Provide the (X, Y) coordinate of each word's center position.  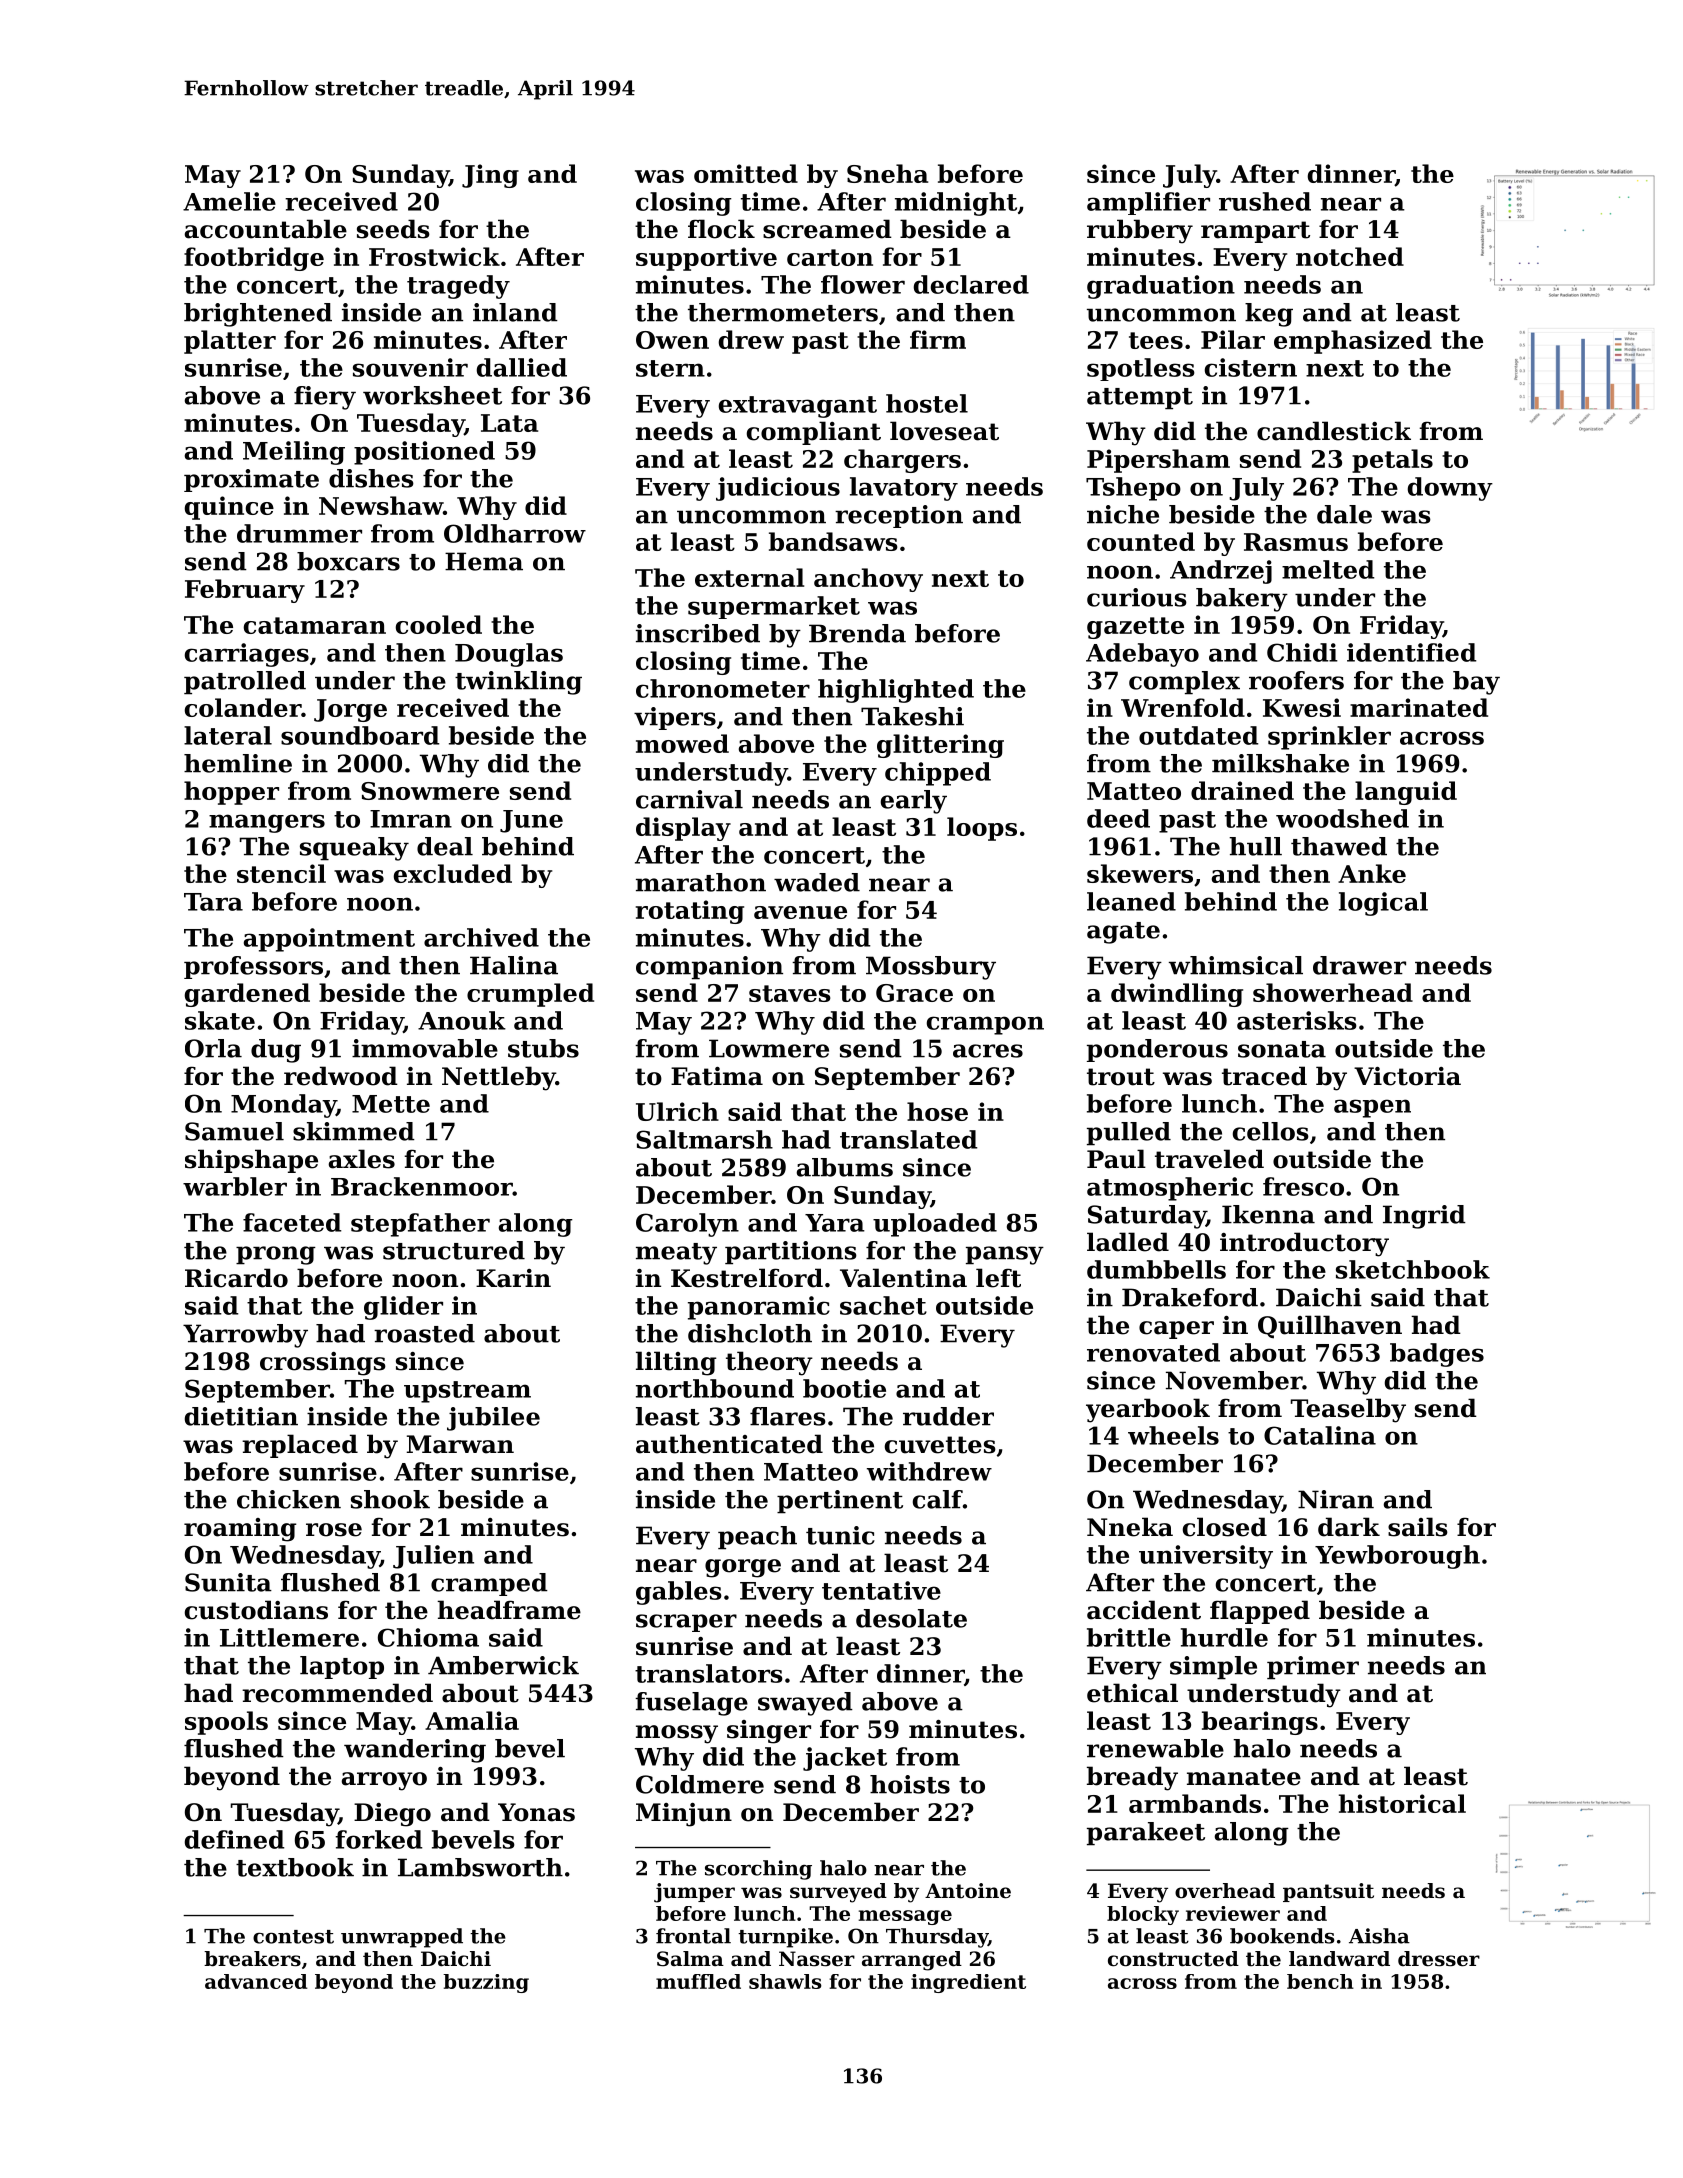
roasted (424, 1333)
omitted (746, 173)
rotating (690, 912)
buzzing (486, 1983)
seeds (393, 229)
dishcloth (750, 1333)
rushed (1265, 201)
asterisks (1297, 1020)
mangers (267, 823)
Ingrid (1424, 1217)
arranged (912, 1961)
